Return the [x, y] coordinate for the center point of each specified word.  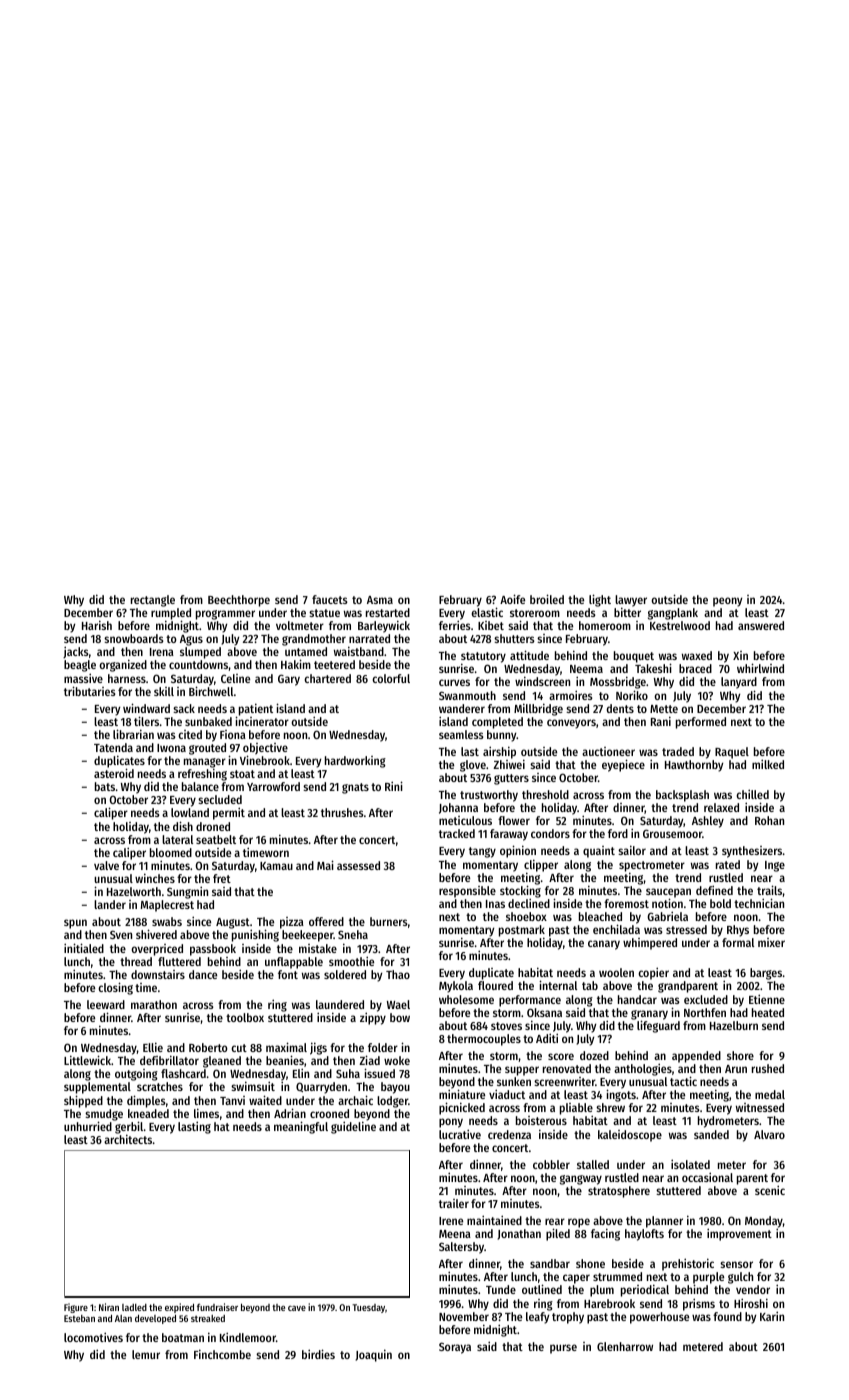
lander [110, 904]
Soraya [455, 1348]
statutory [483, 658]
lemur [146, 1354]
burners [389, 921]
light [600, 600]
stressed [686, 929]
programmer [225, 615]
